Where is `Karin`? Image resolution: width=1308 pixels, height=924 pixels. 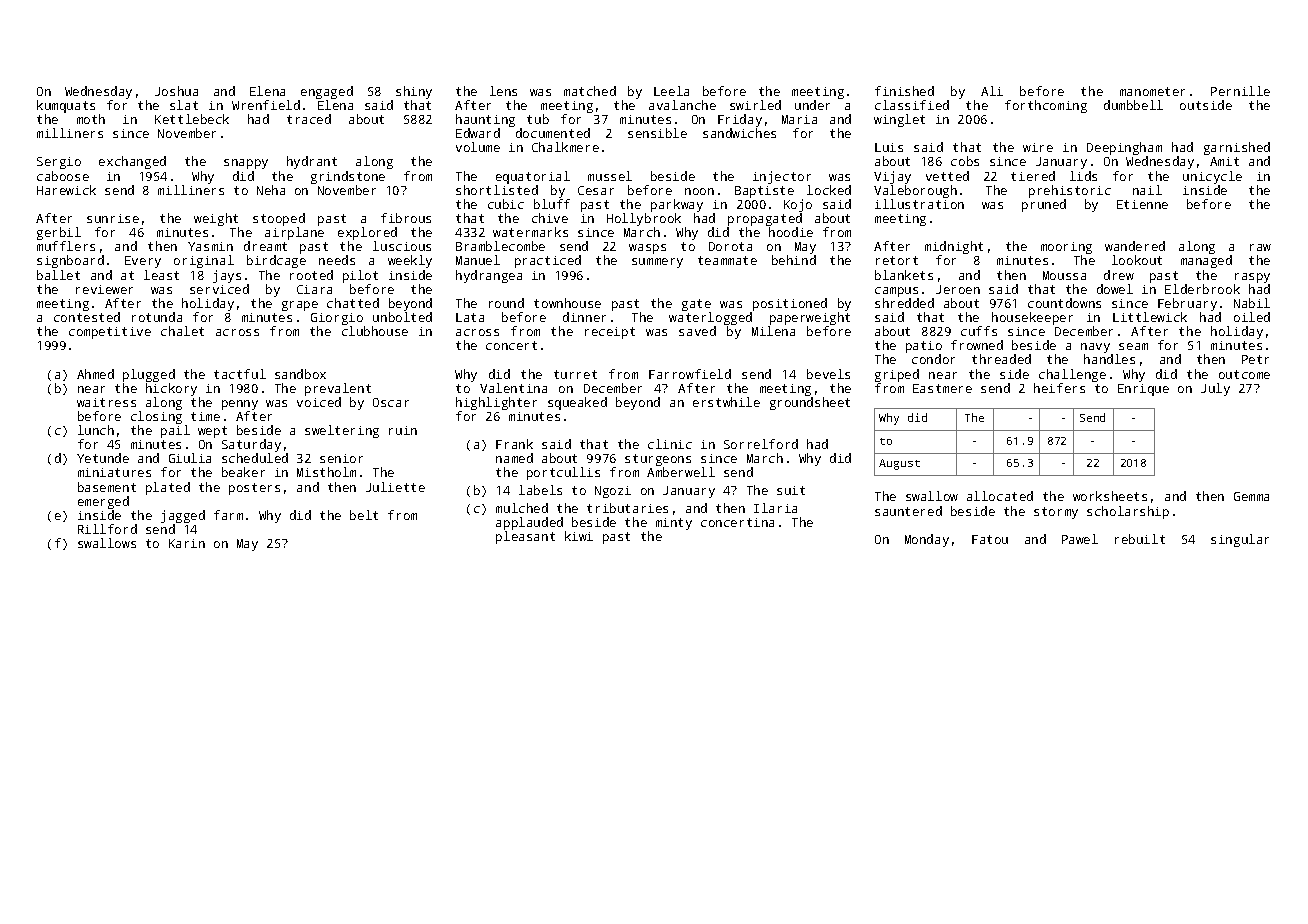 Karin is located at coordinates (187, 543).
